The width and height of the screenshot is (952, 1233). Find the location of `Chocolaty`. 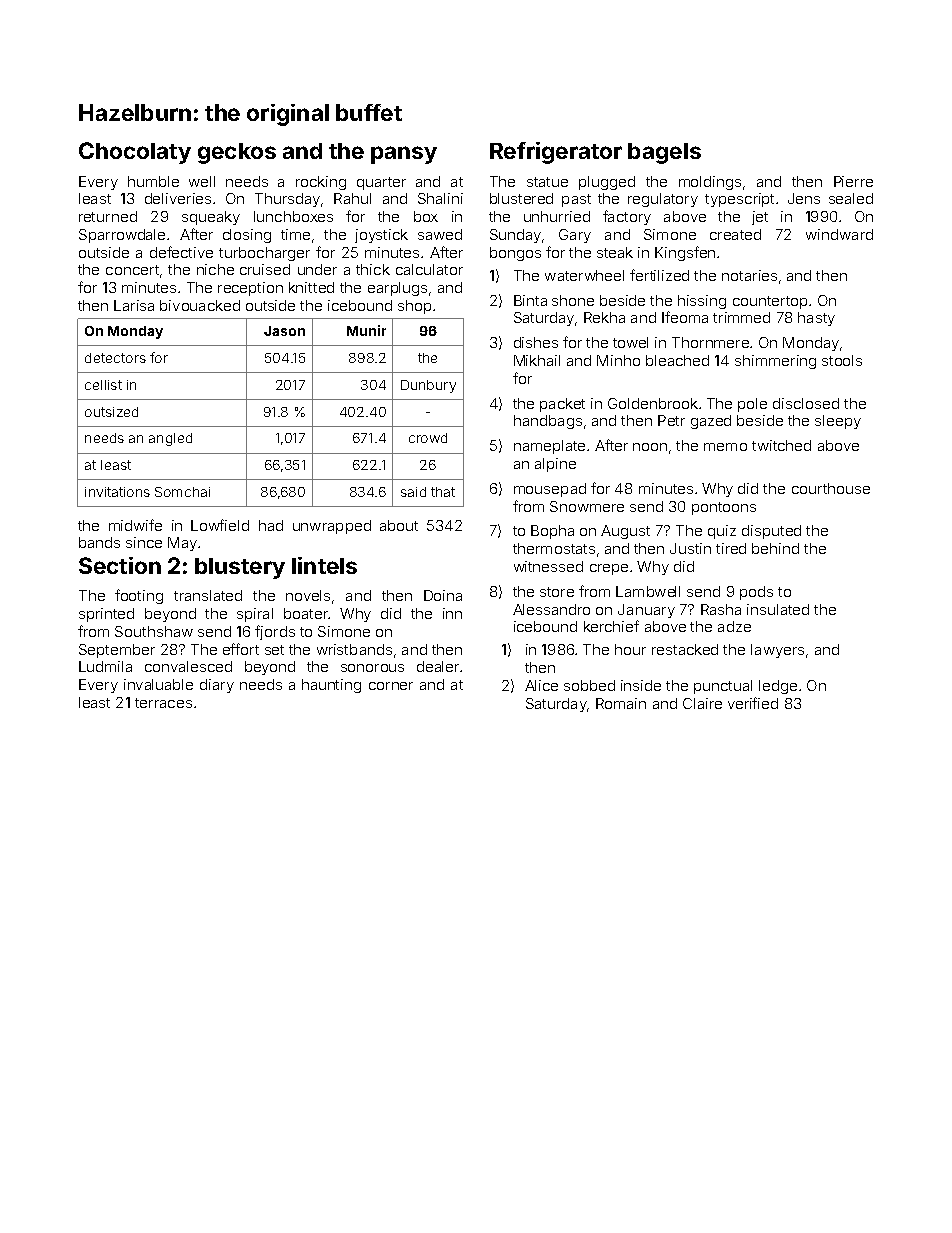

Chocolaty is located at coordinates (135, 153).
